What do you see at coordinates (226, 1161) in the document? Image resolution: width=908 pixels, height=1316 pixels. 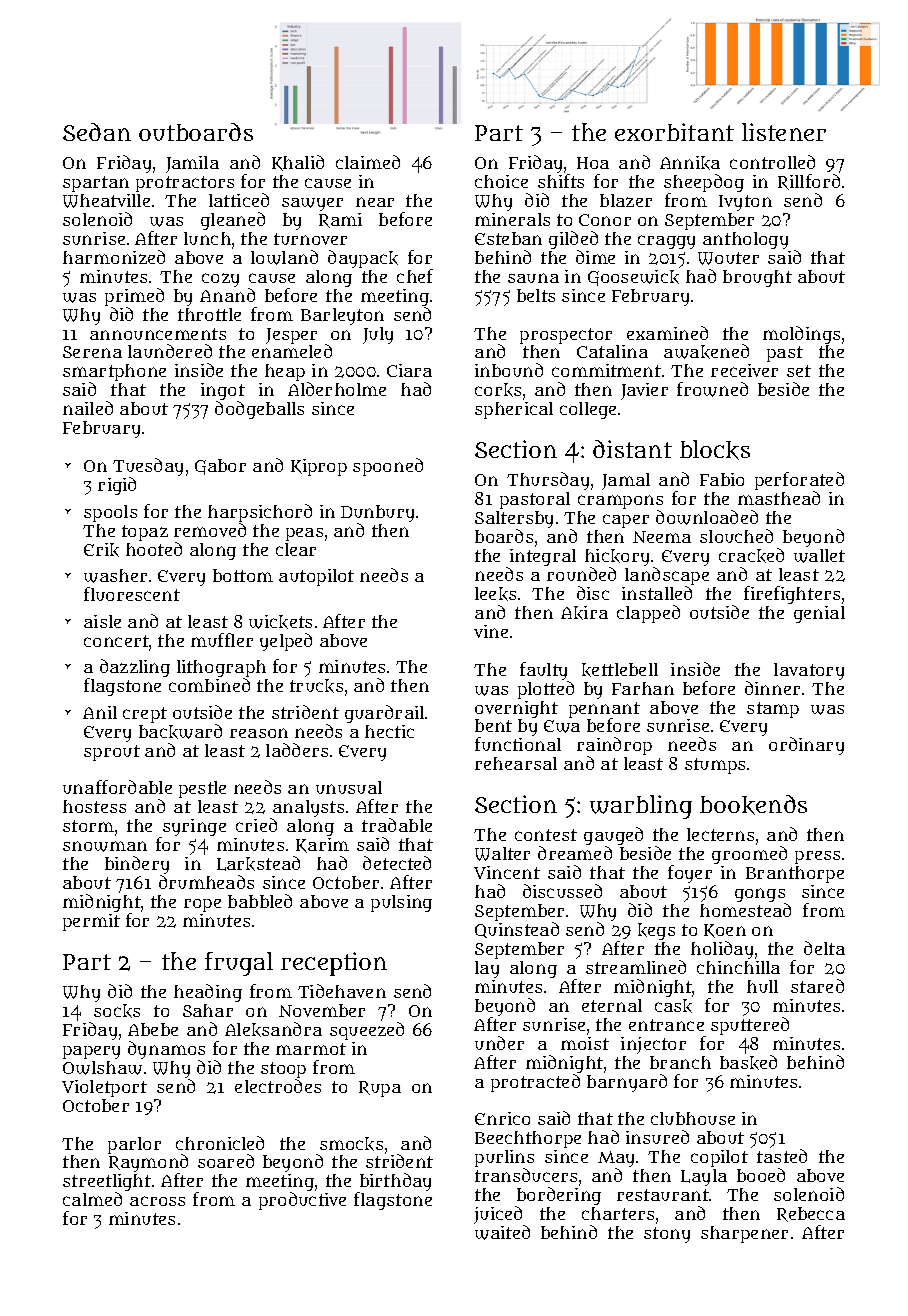 I see `soared` at bounding box center [226, 1161].
